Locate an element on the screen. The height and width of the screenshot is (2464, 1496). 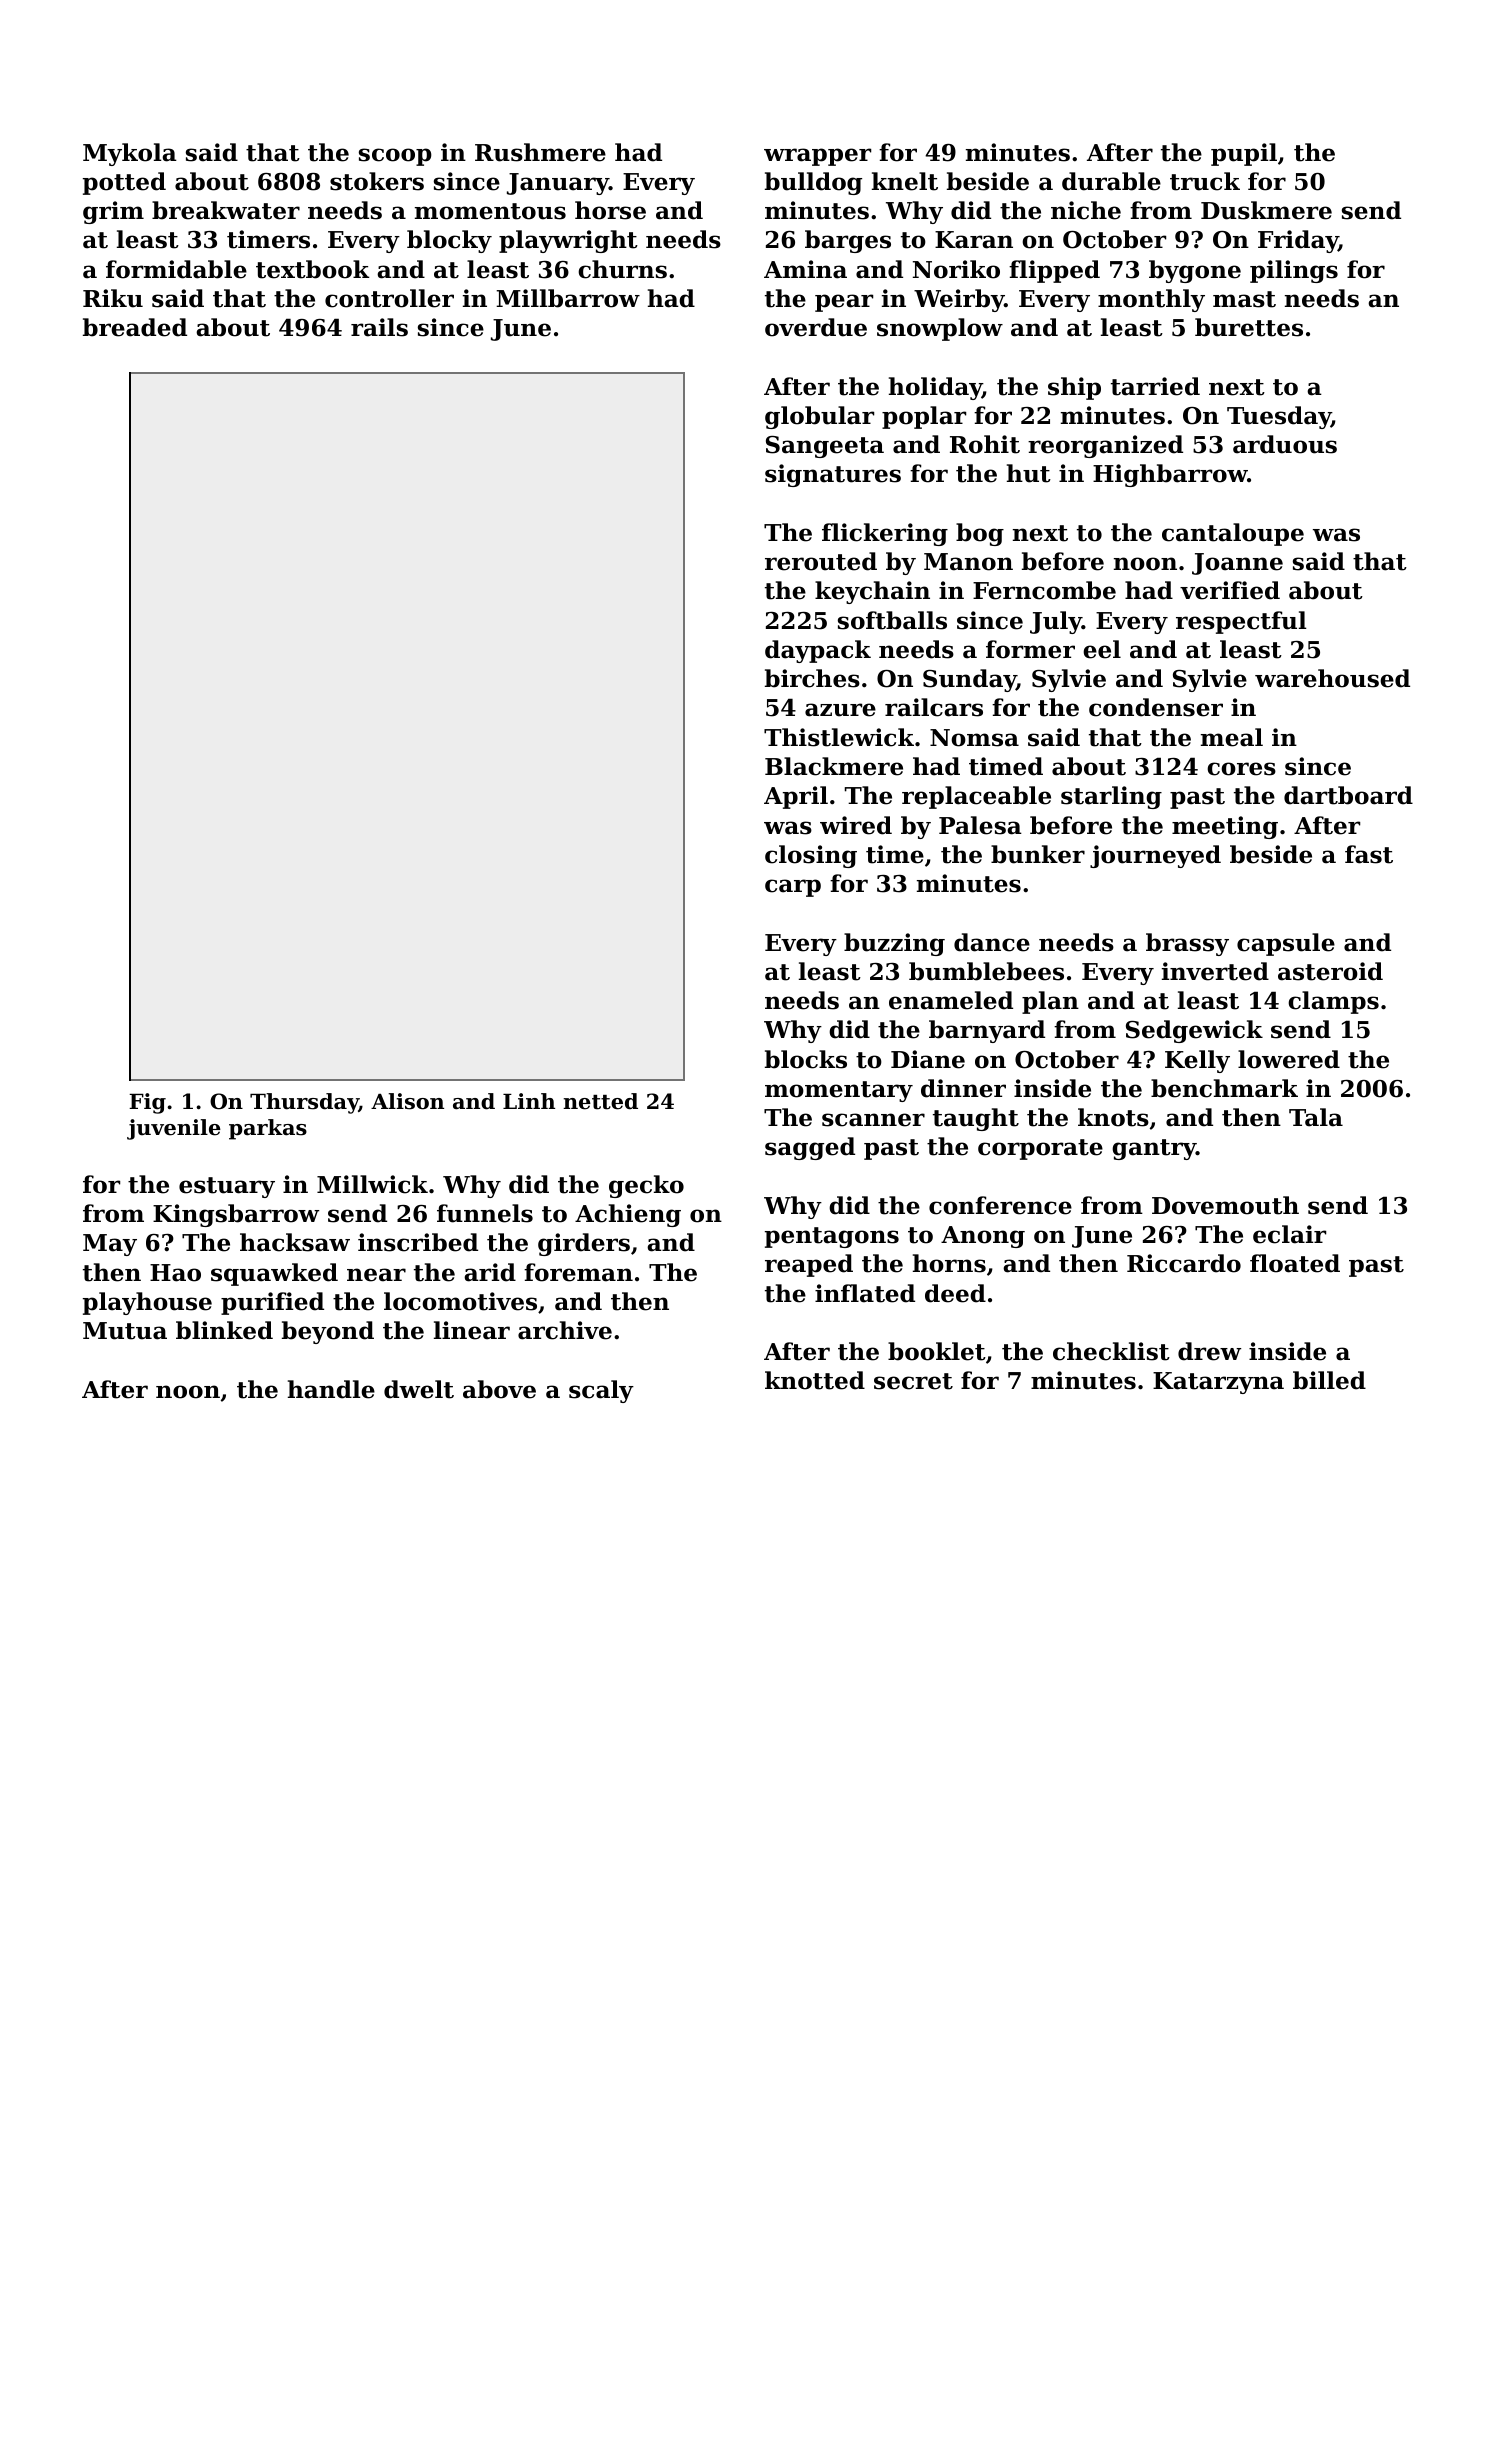
pupil is located at coordinates (1244, 154).
